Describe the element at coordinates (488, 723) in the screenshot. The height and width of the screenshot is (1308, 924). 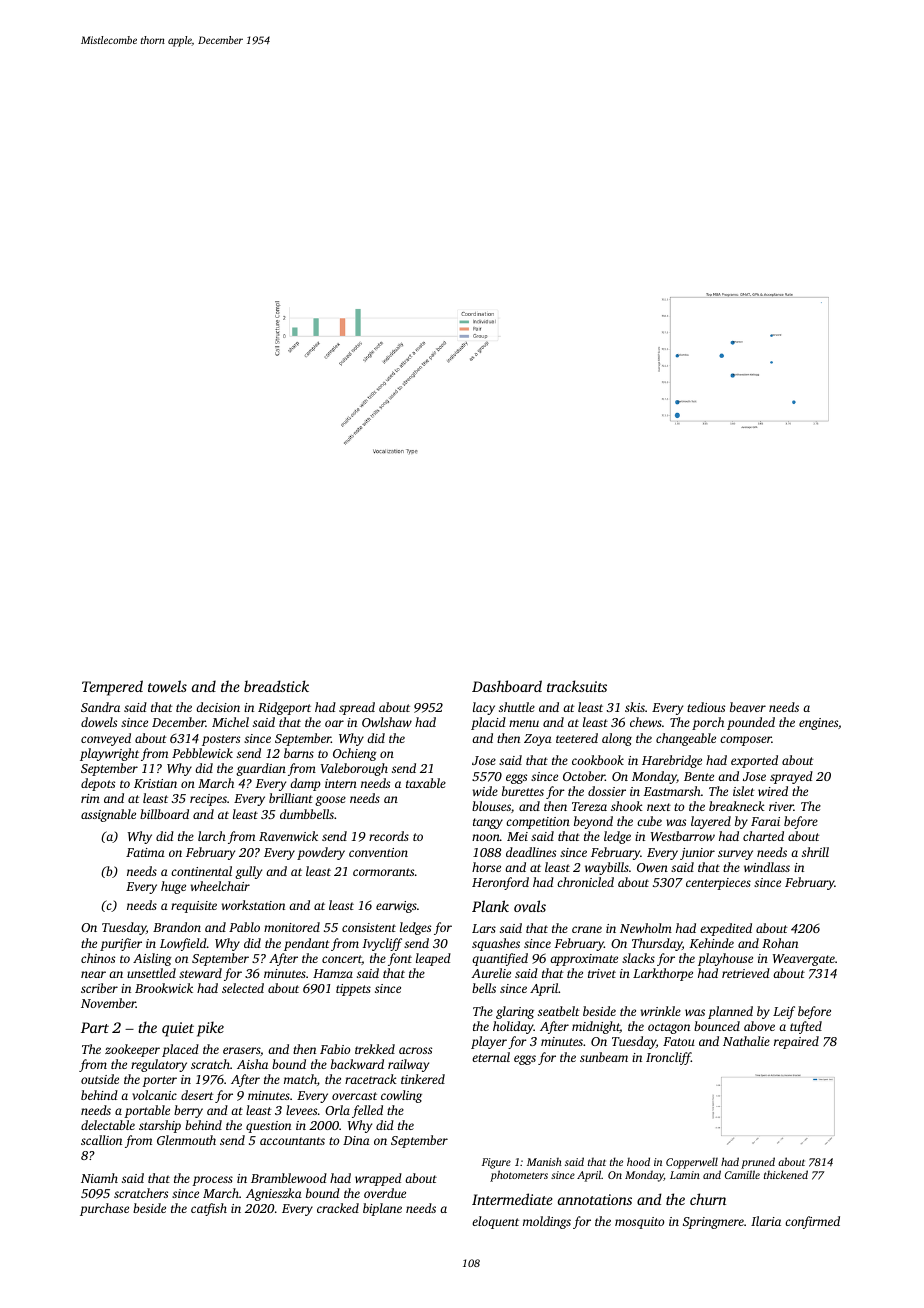
I see `placid` at that location.
